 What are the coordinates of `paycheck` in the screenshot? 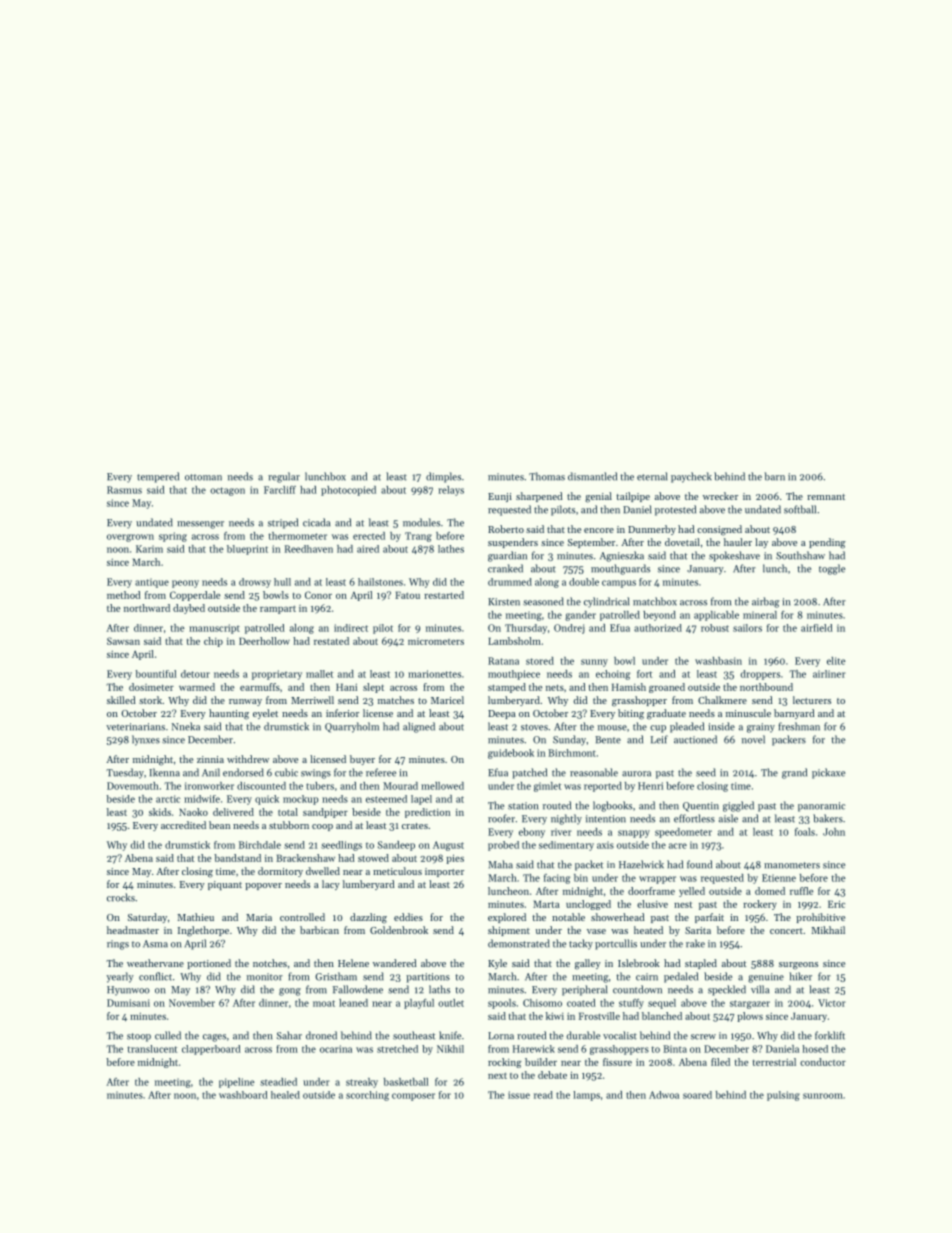 It's located at (691, 477).
